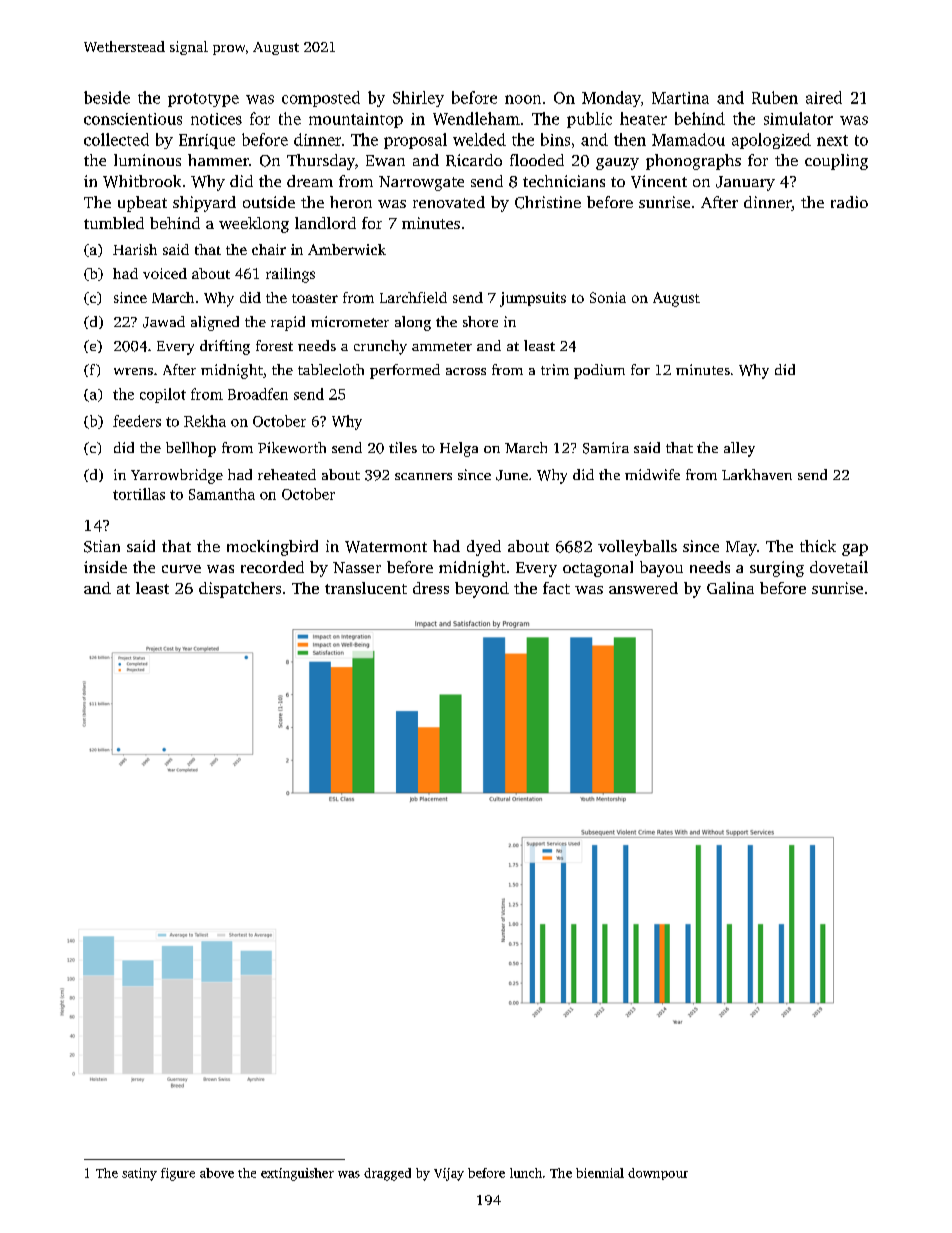 Image resolution: width=952 pixels, height=1233 pixels. I want to click on Ruben, so click(775, 97).
